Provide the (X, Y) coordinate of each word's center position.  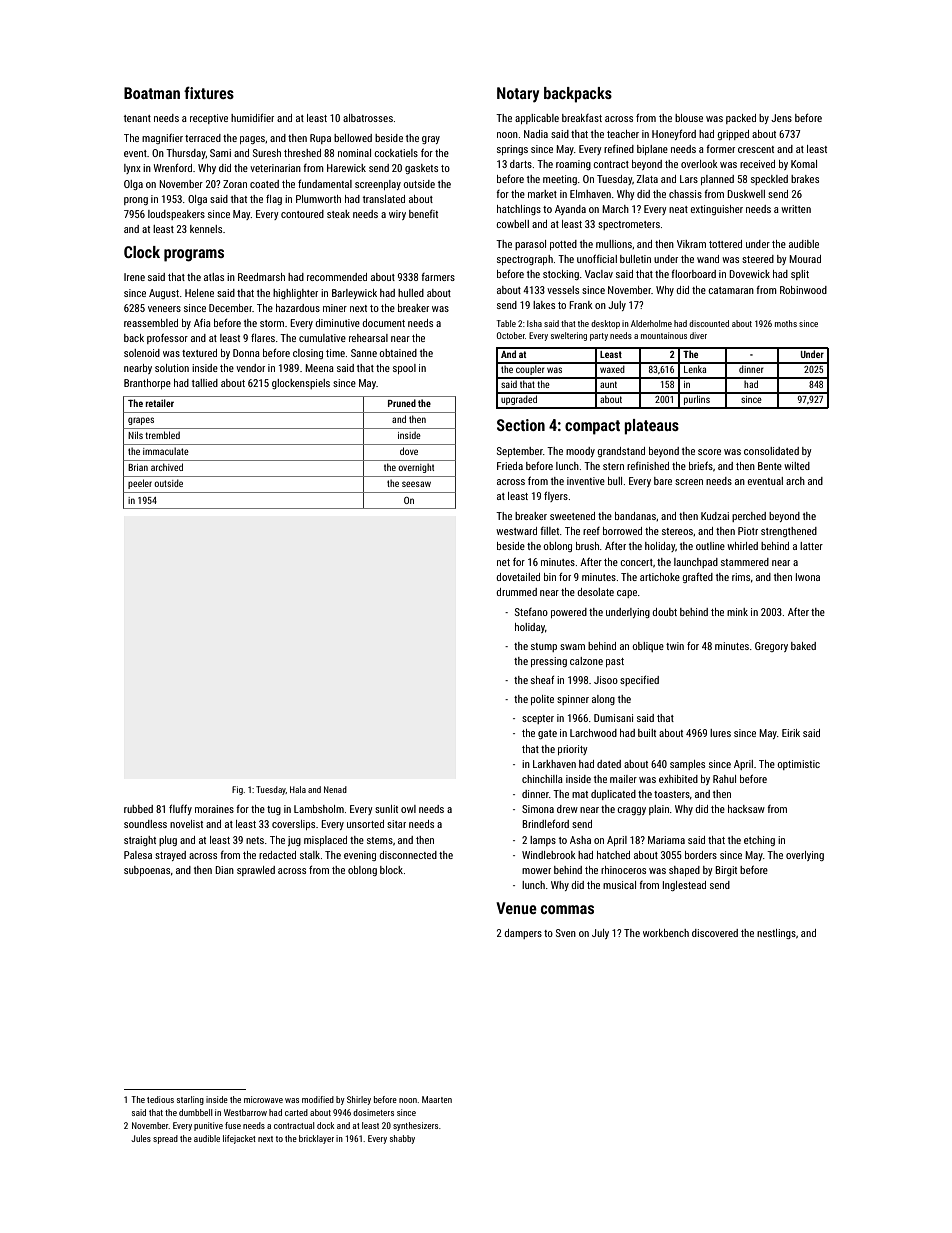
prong (136, 201)
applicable (537, 119)
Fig (237, 790)
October (511, 335)
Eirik (791, 733)
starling (190, 1100)
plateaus (651, 427)
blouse (689, 118)
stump (544, 647)
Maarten (437, 1099)
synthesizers (415, 1126)
